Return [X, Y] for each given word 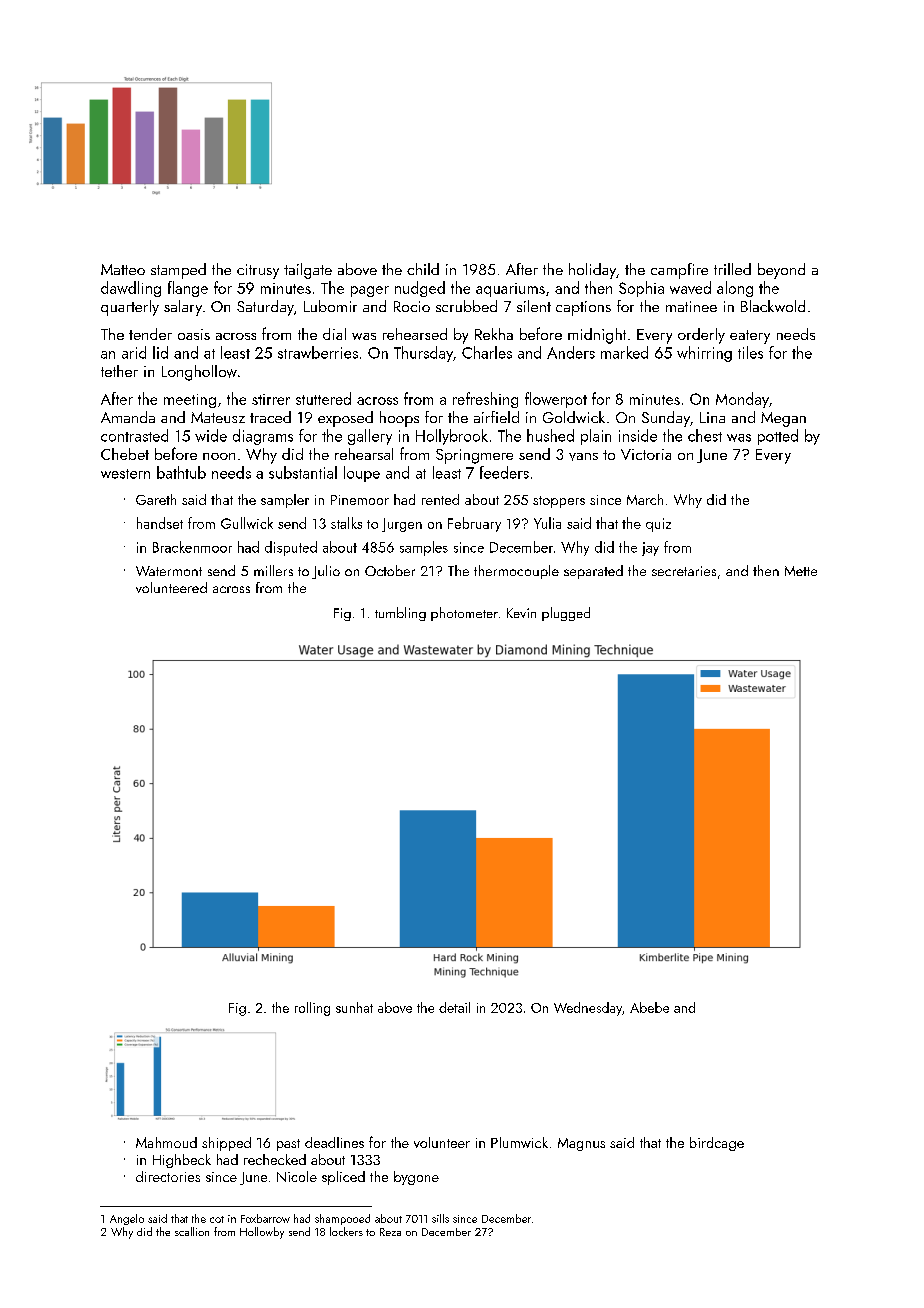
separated [593, 572]
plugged [566, 614]
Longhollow [199, 373]
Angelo [127, 1219]
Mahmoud [166, 1142]
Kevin [521, 613]
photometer [464, 614]
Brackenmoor [192, 547]
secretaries [684, 571]
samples [424, 548]
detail [454, 1007]
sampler [285, 501]
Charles [487, 352]
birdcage [717, 1144]
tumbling [400, 614]
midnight [597, 336]
